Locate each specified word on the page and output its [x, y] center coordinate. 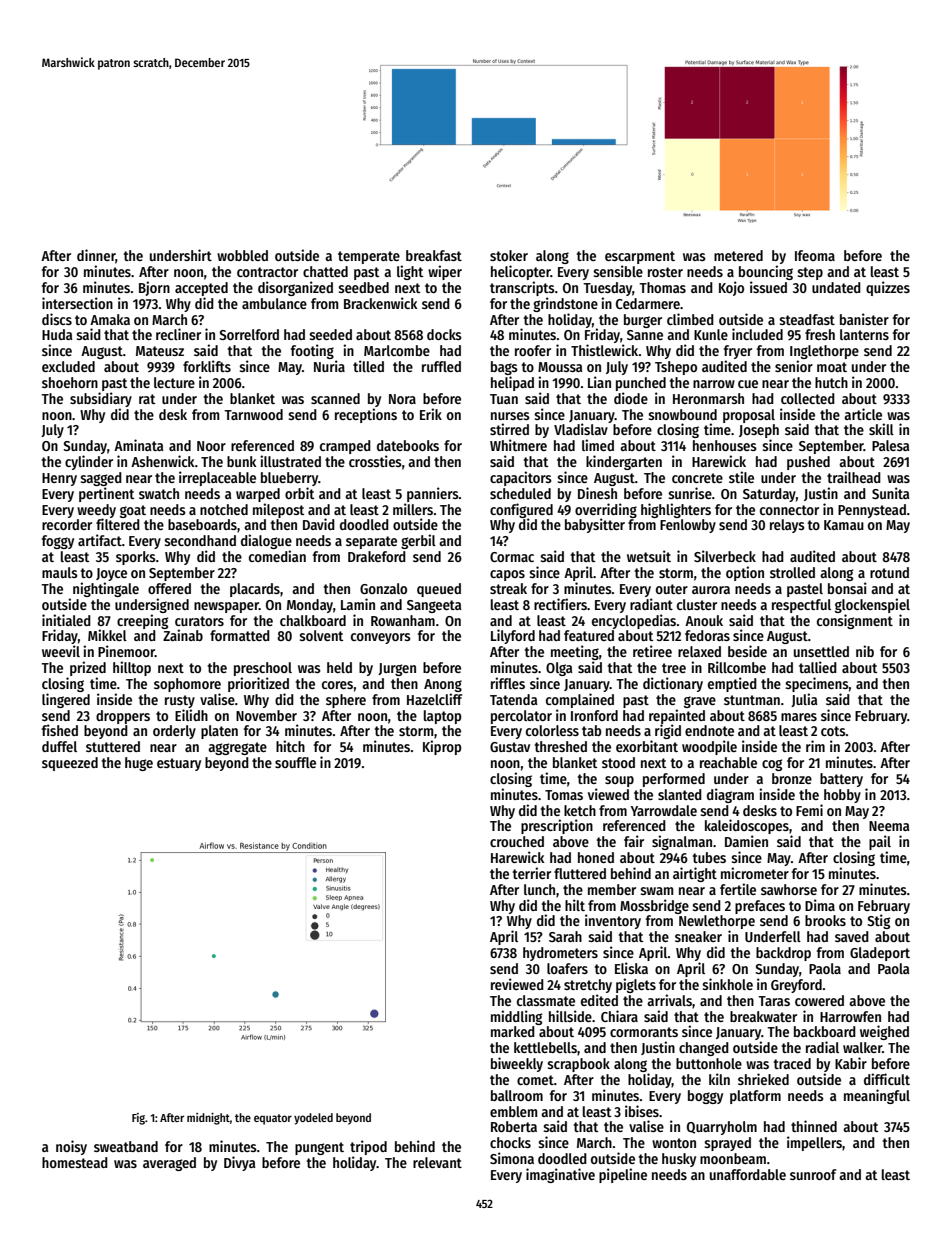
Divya [239, 1163]
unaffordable [748, 1174]
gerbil [418, 541]
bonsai [847, 588]
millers [413, 509]
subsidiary [101, 399]
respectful [801, 606]
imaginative [560, 1175]
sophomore [187, 685]
